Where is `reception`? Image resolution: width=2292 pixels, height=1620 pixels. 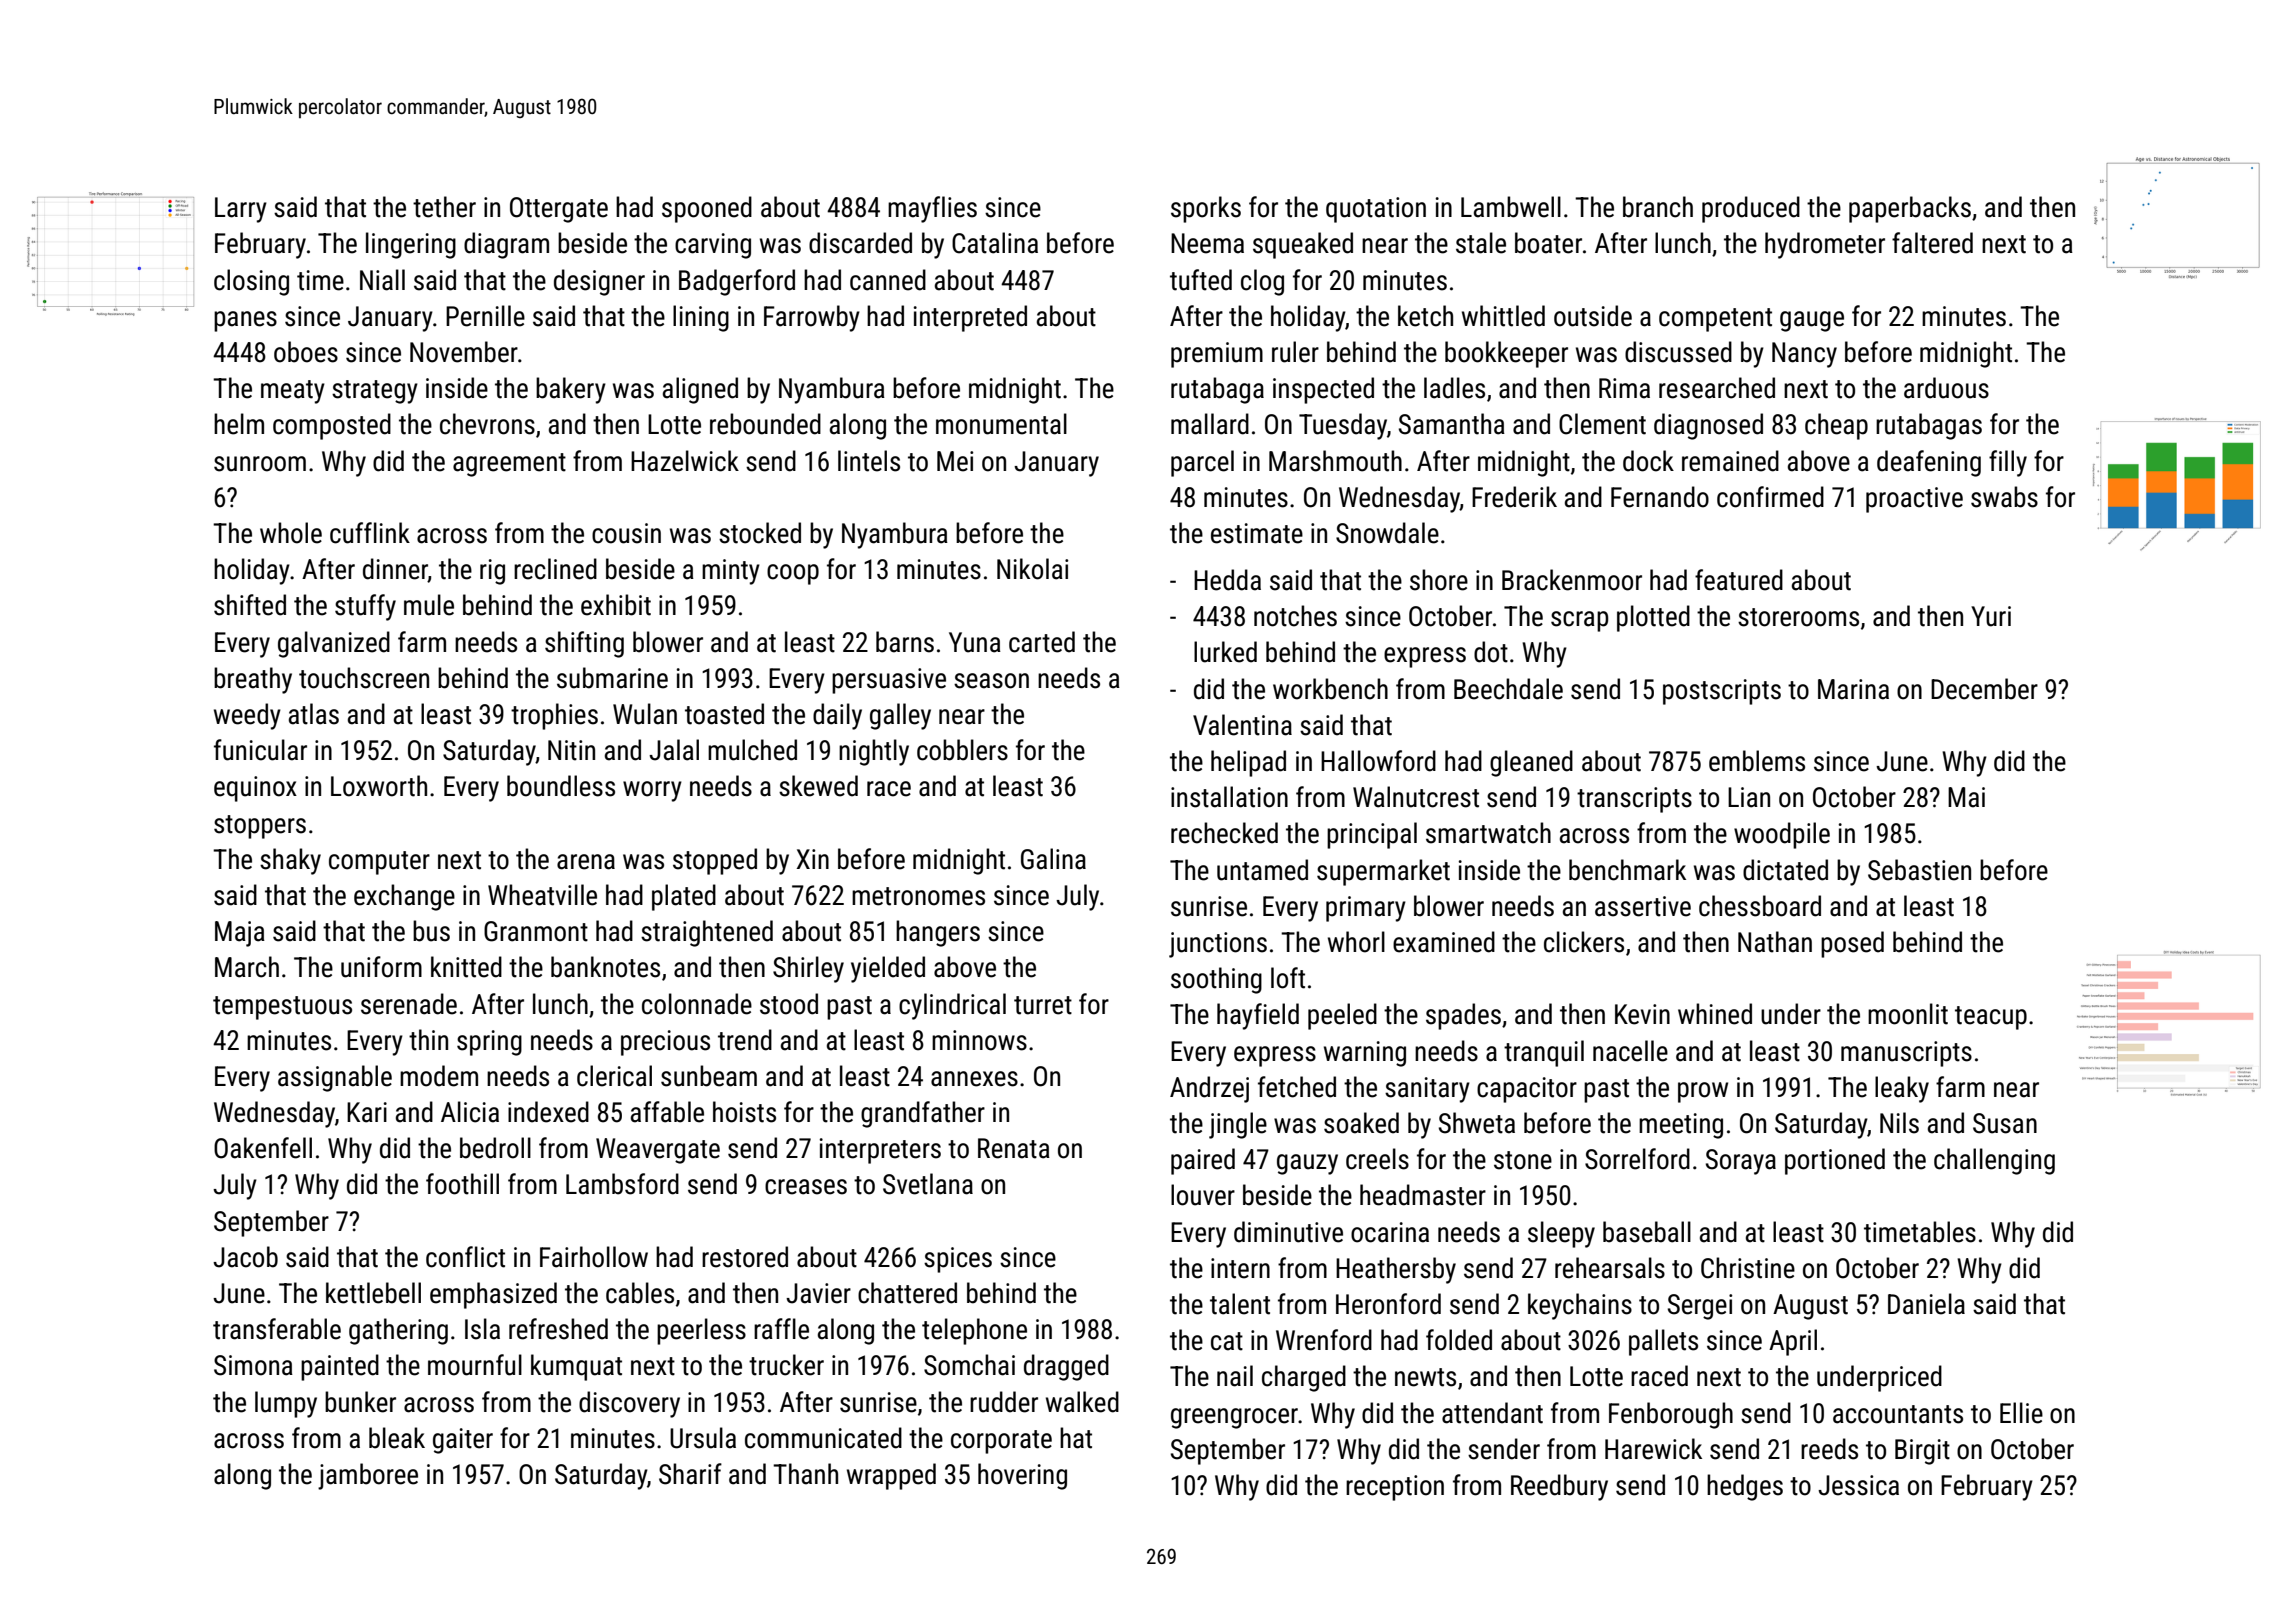
reception is located at coordinates (1395, 1488).
